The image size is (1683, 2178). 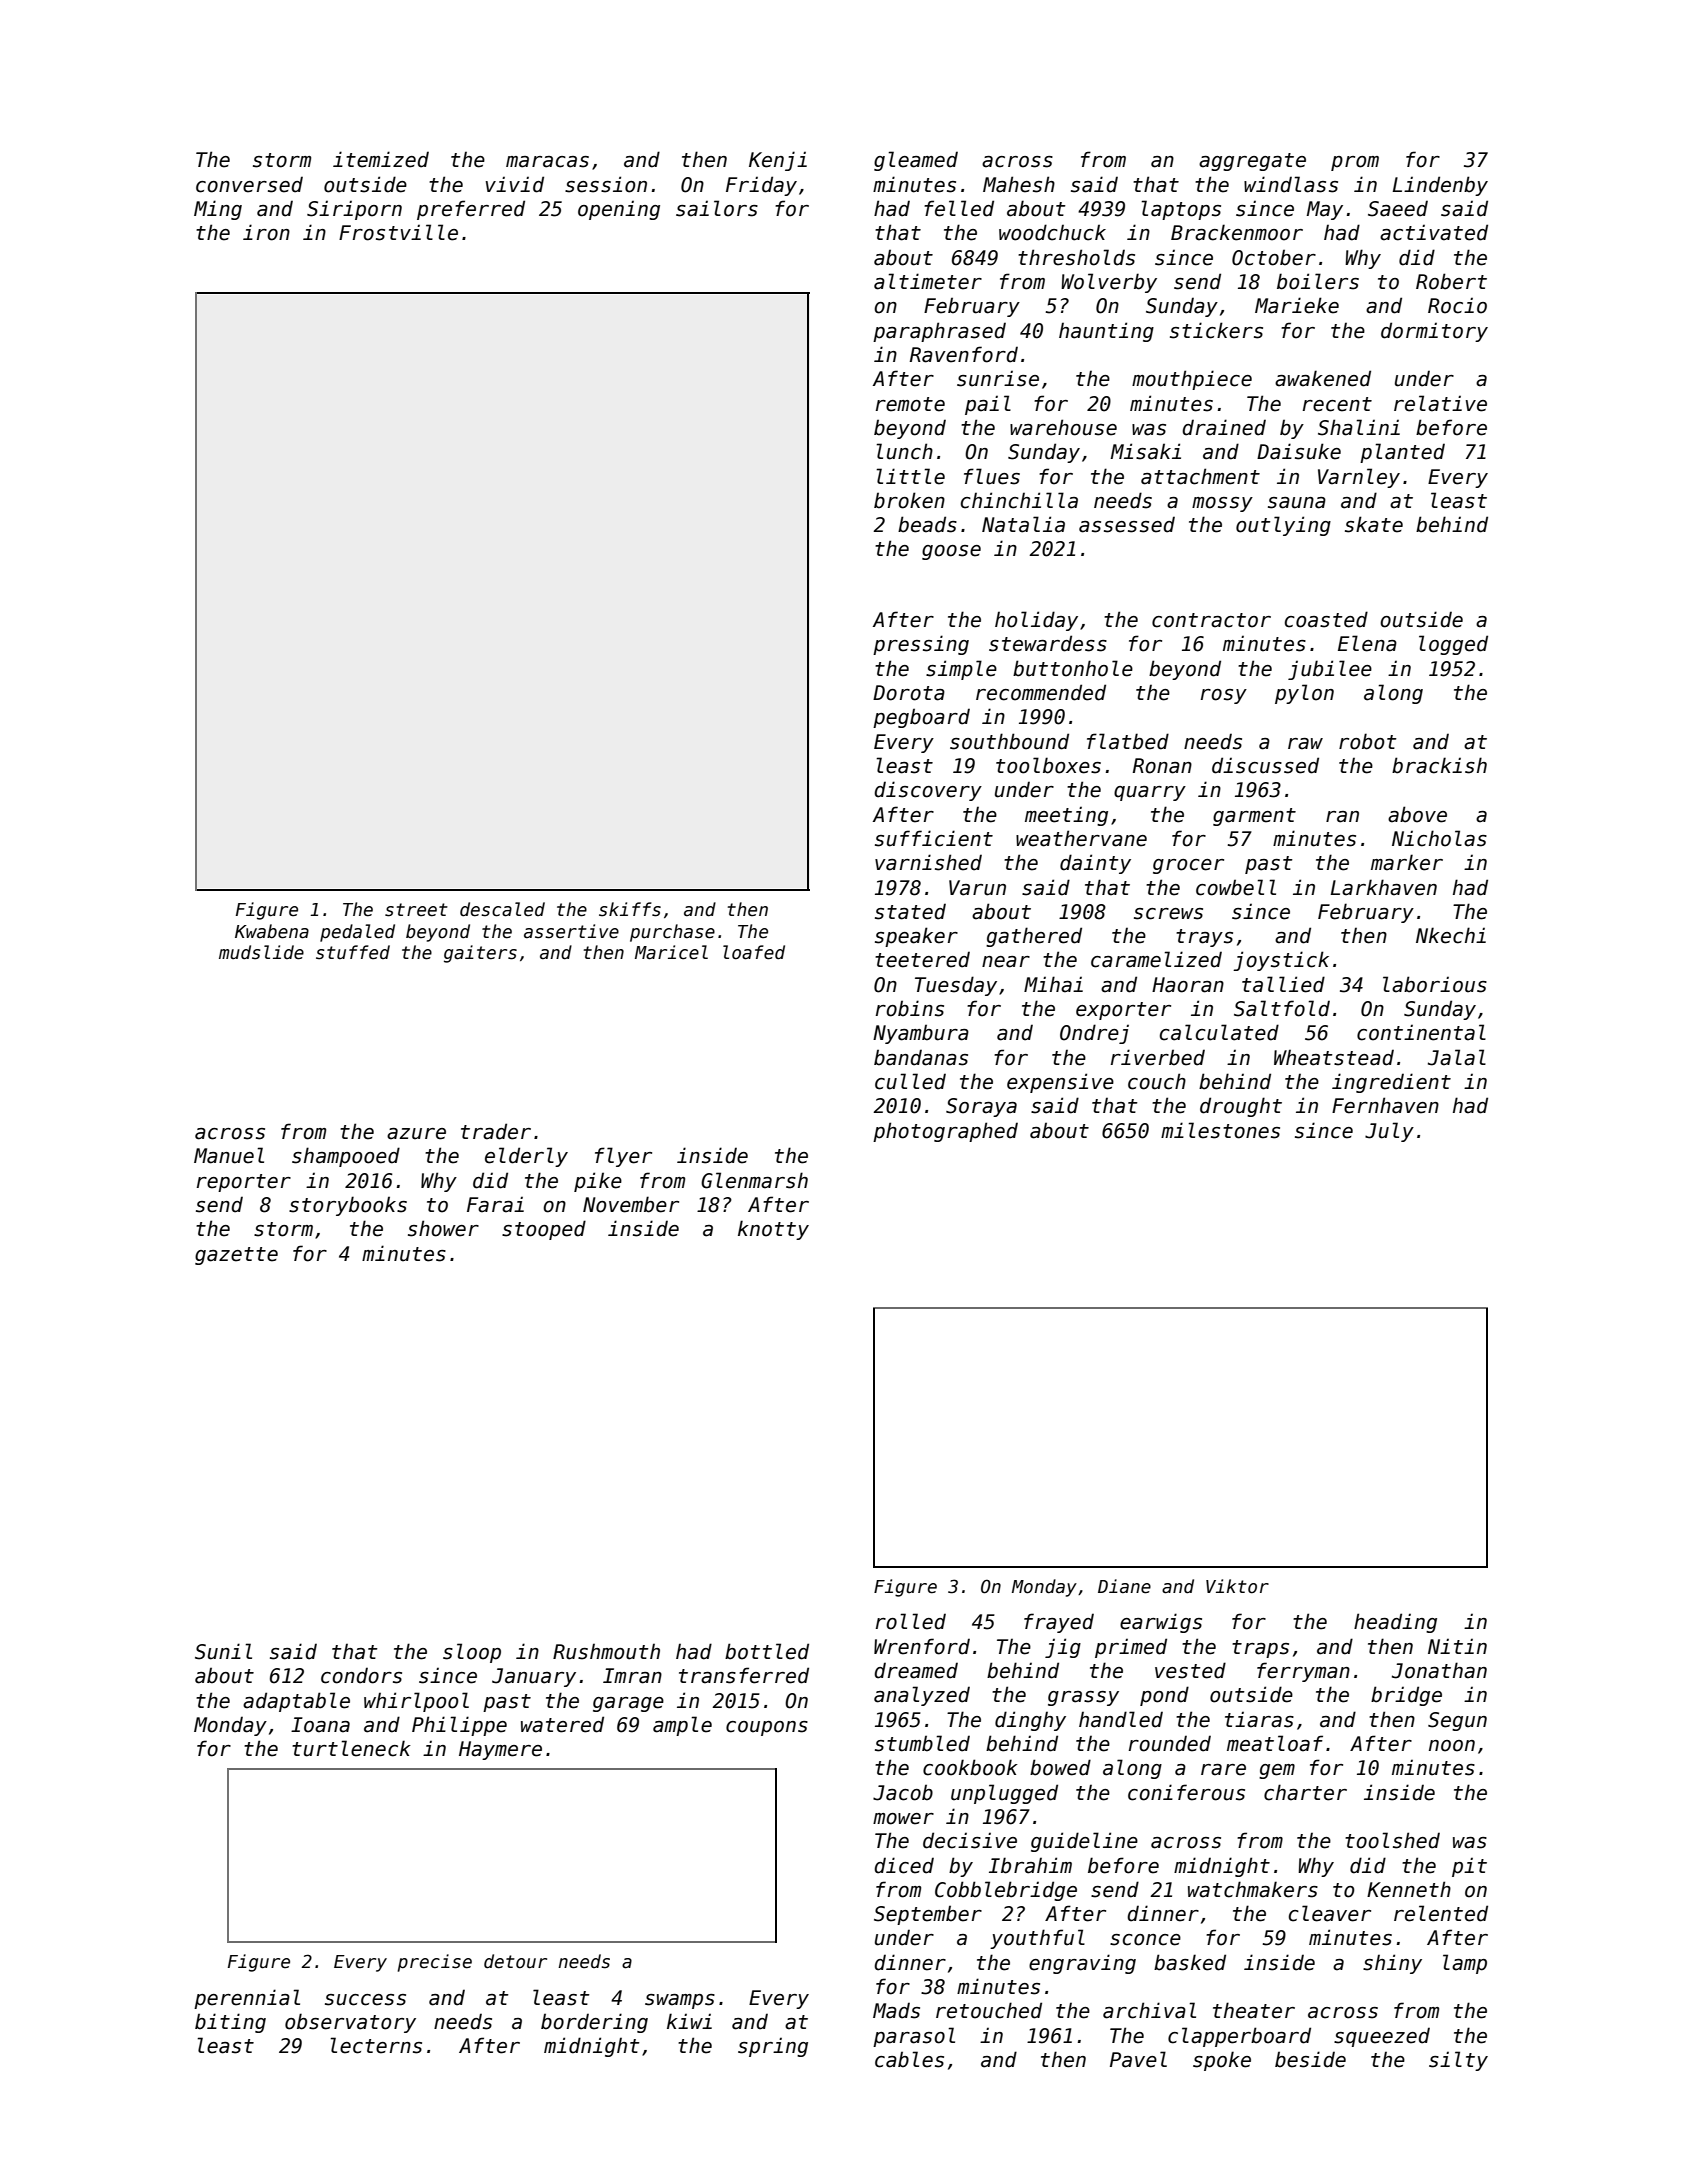 I want to click on opening, so click(x=619, y=210).
